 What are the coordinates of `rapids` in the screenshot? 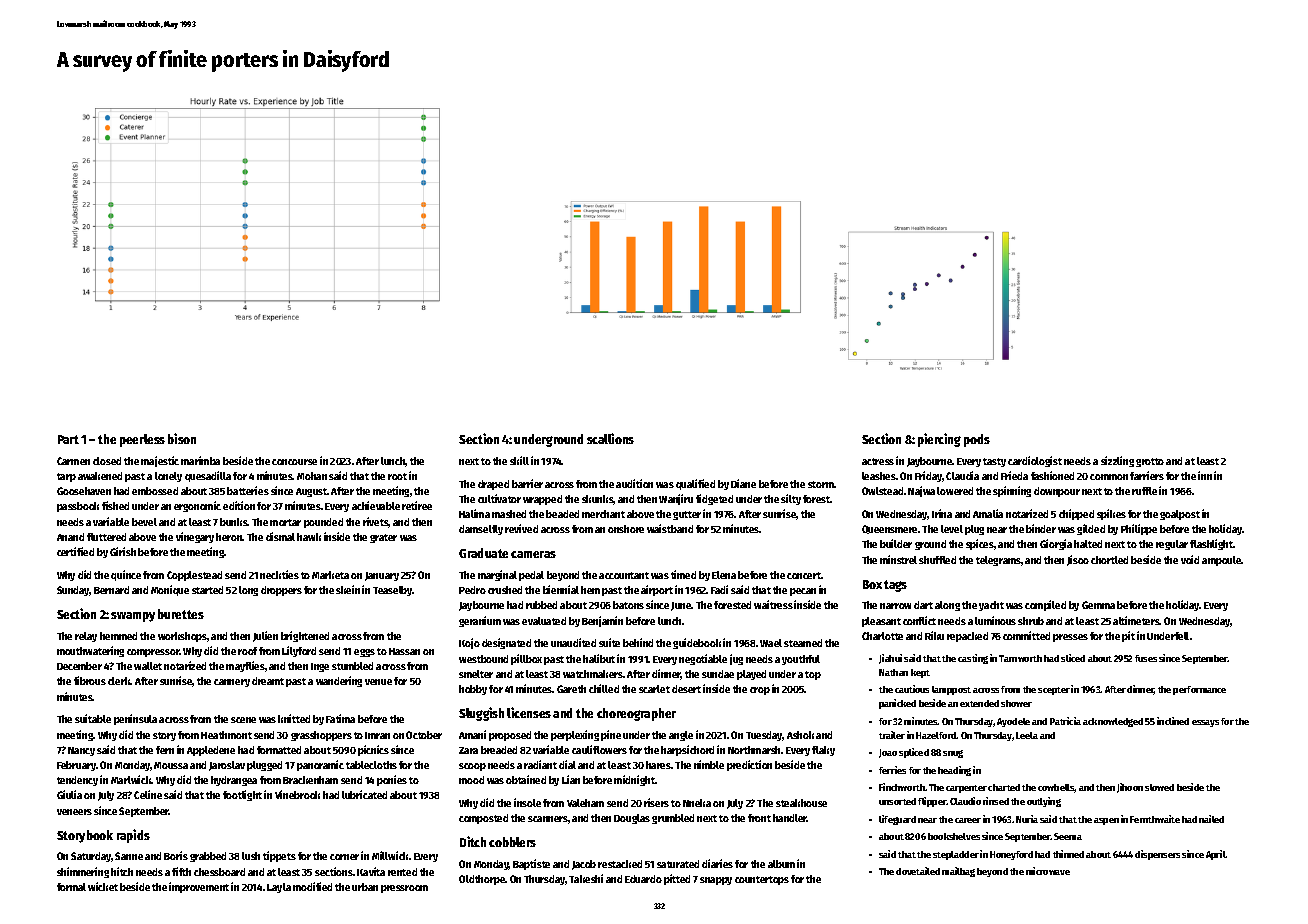 It's located at (133, 836).
